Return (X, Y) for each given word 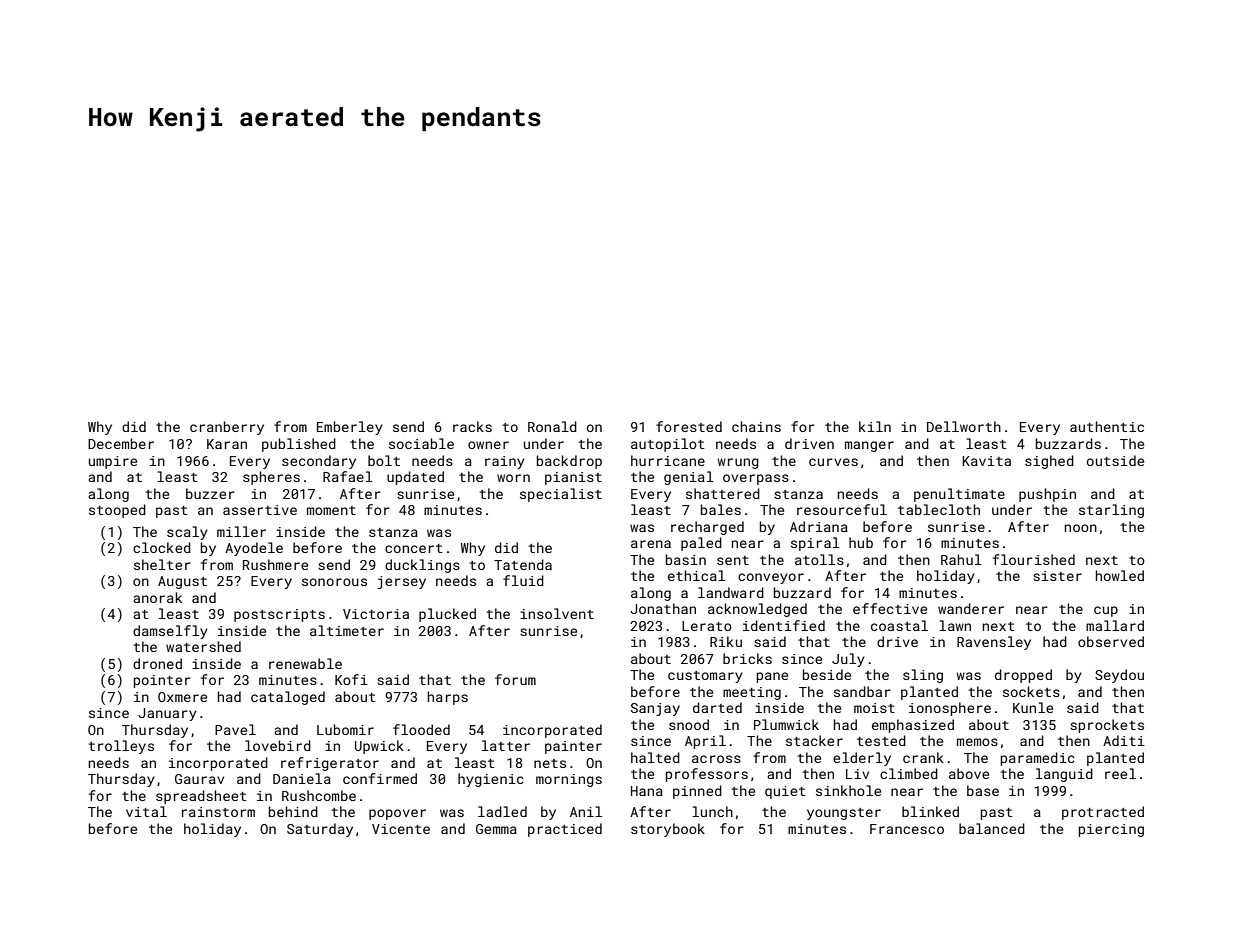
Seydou (1119, 676)
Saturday (320, 830)
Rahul (961, 559)
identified (784, 625)
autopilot (668, 445)
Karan (227, 444)
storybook (668, 830)
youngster (844, 814)
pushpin (1047, 495)
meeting (752, 693)
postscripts (279, 615)
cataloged (288, 698)
